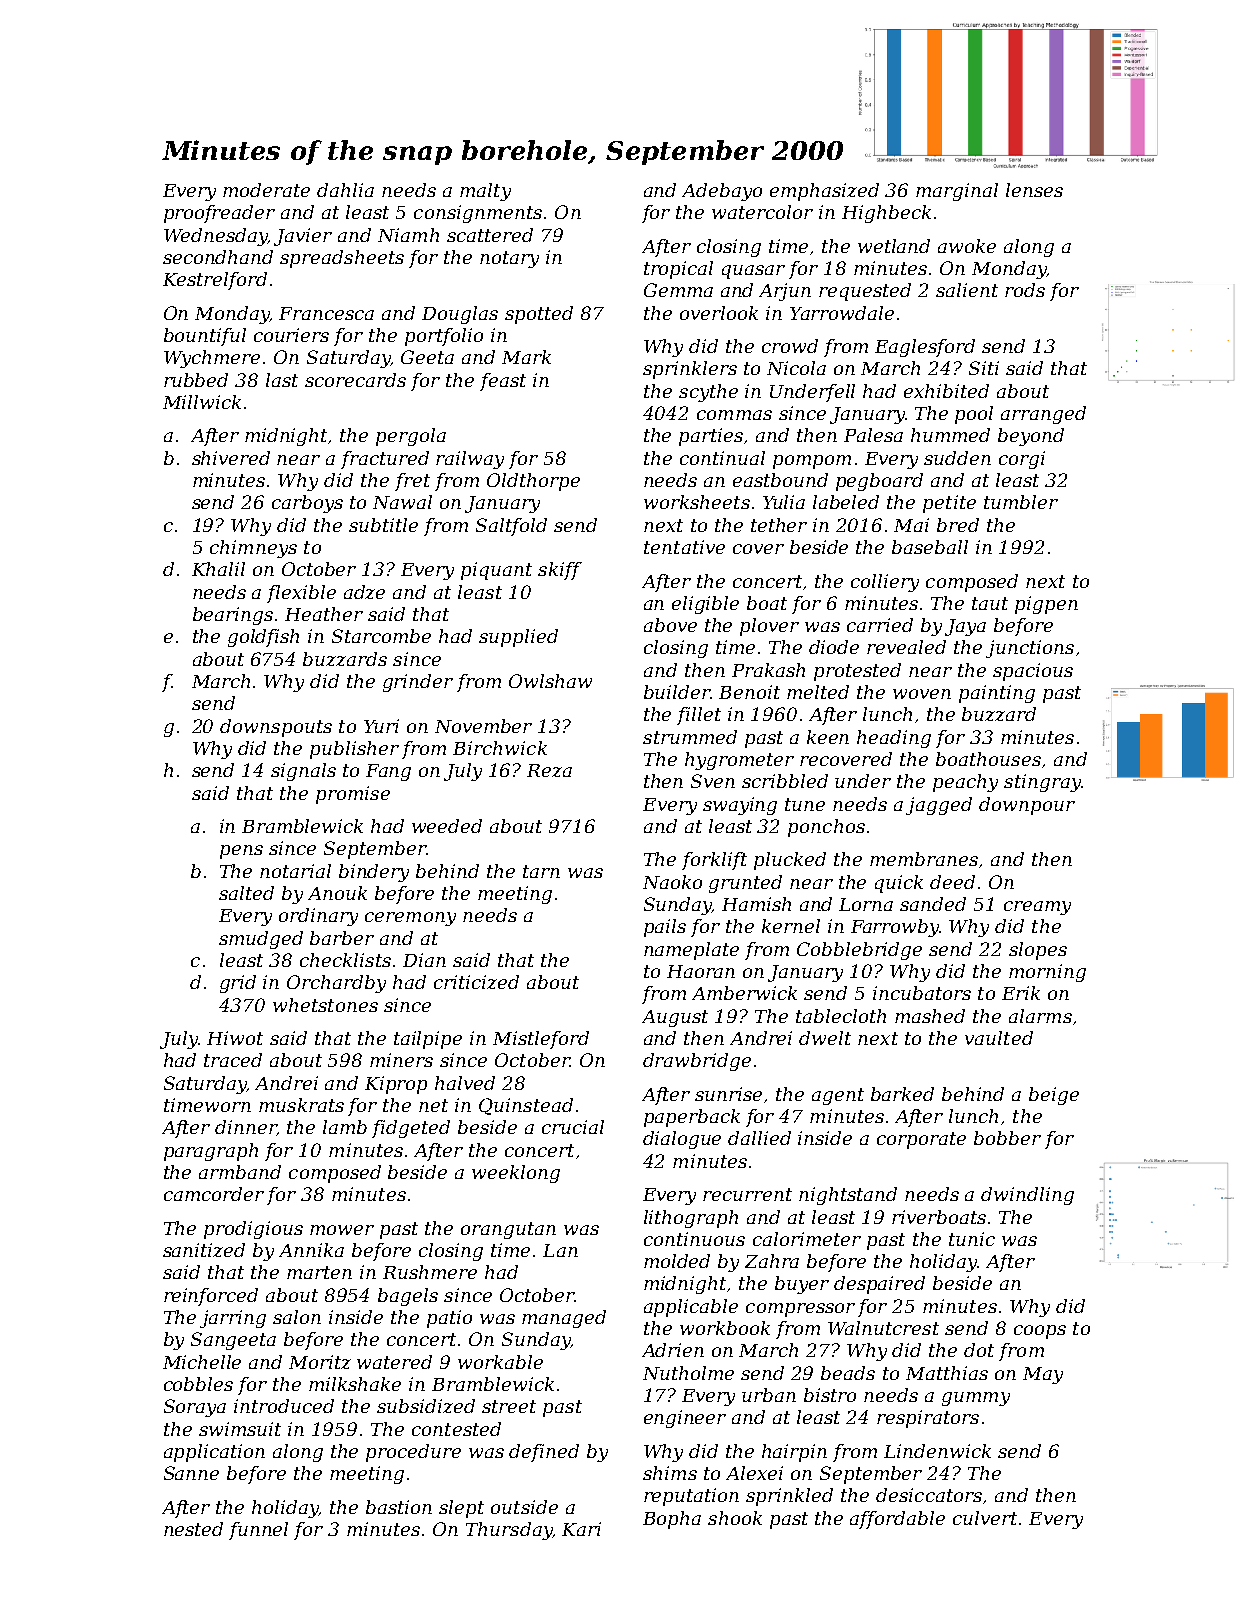 Image resolution: width=1254 pixels, height=1623 pixels. What do you see at coordinates (897, 1520) in the image?
I see `affordable` at bounding box center [897, 1520].
